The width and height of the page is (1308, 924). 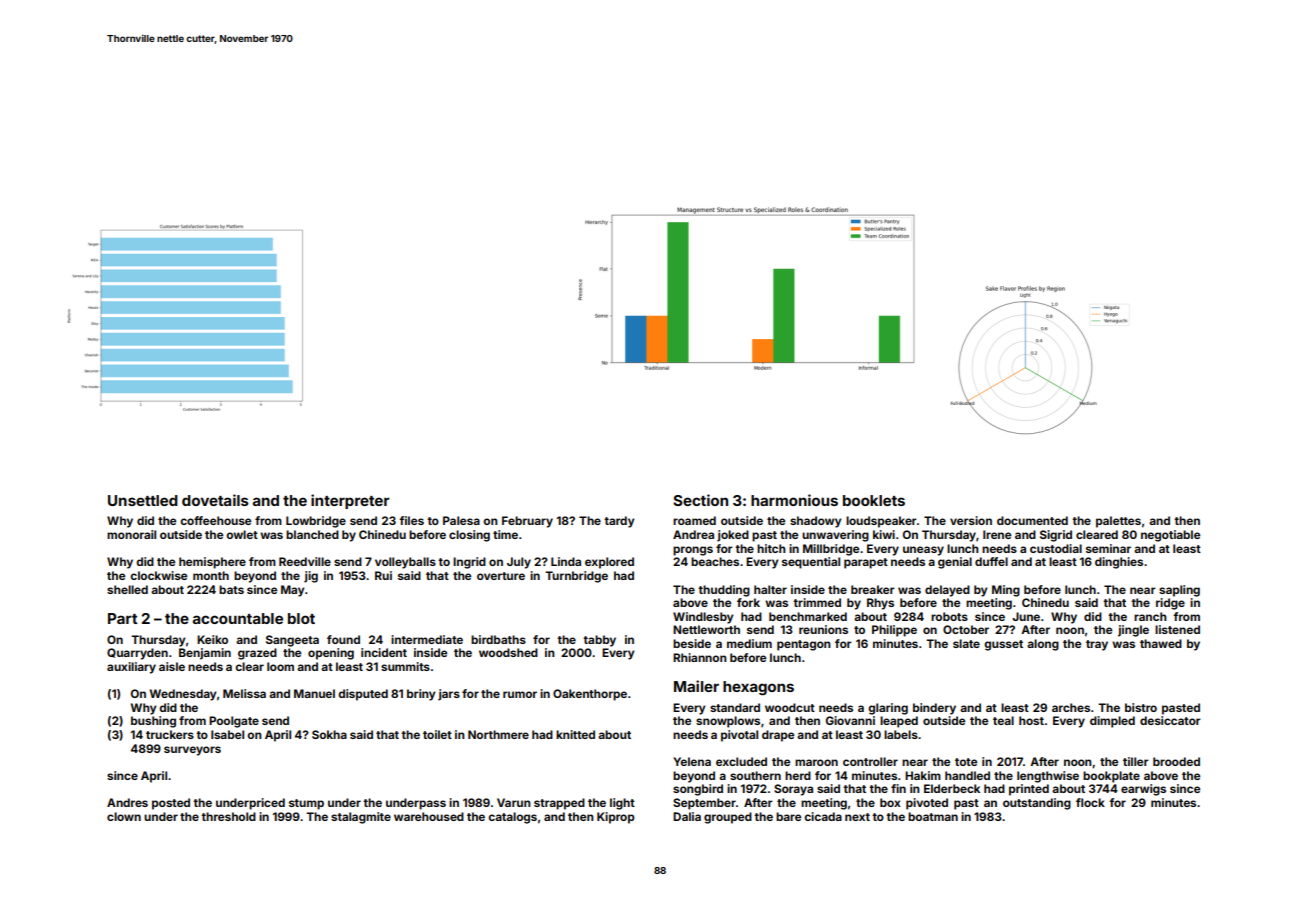 I want to click on auxiliary, so click(x=131, y=668).
